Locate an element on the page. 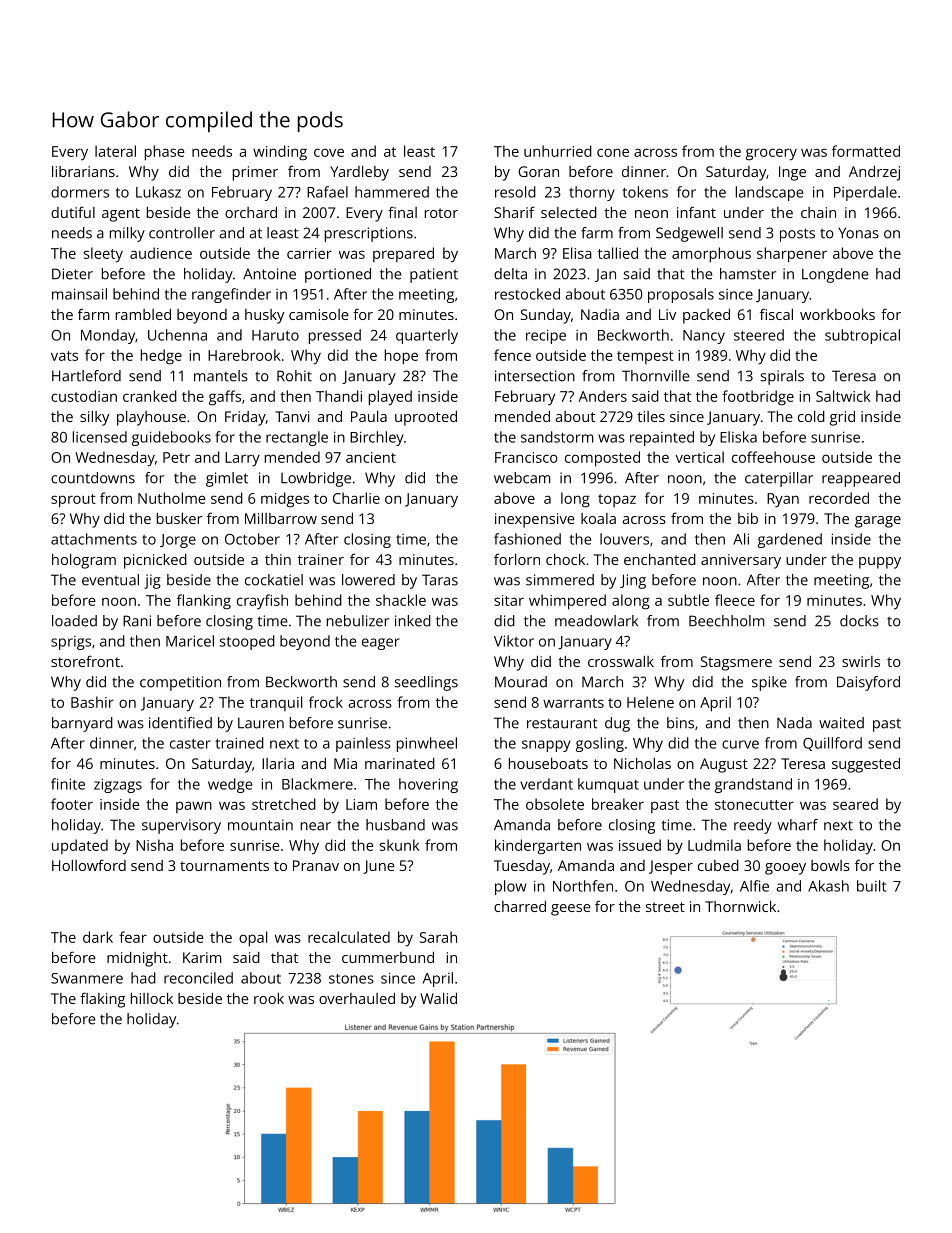 The width and height of the document is (952, 1233). Walid is located at coordinates (438, 998).
